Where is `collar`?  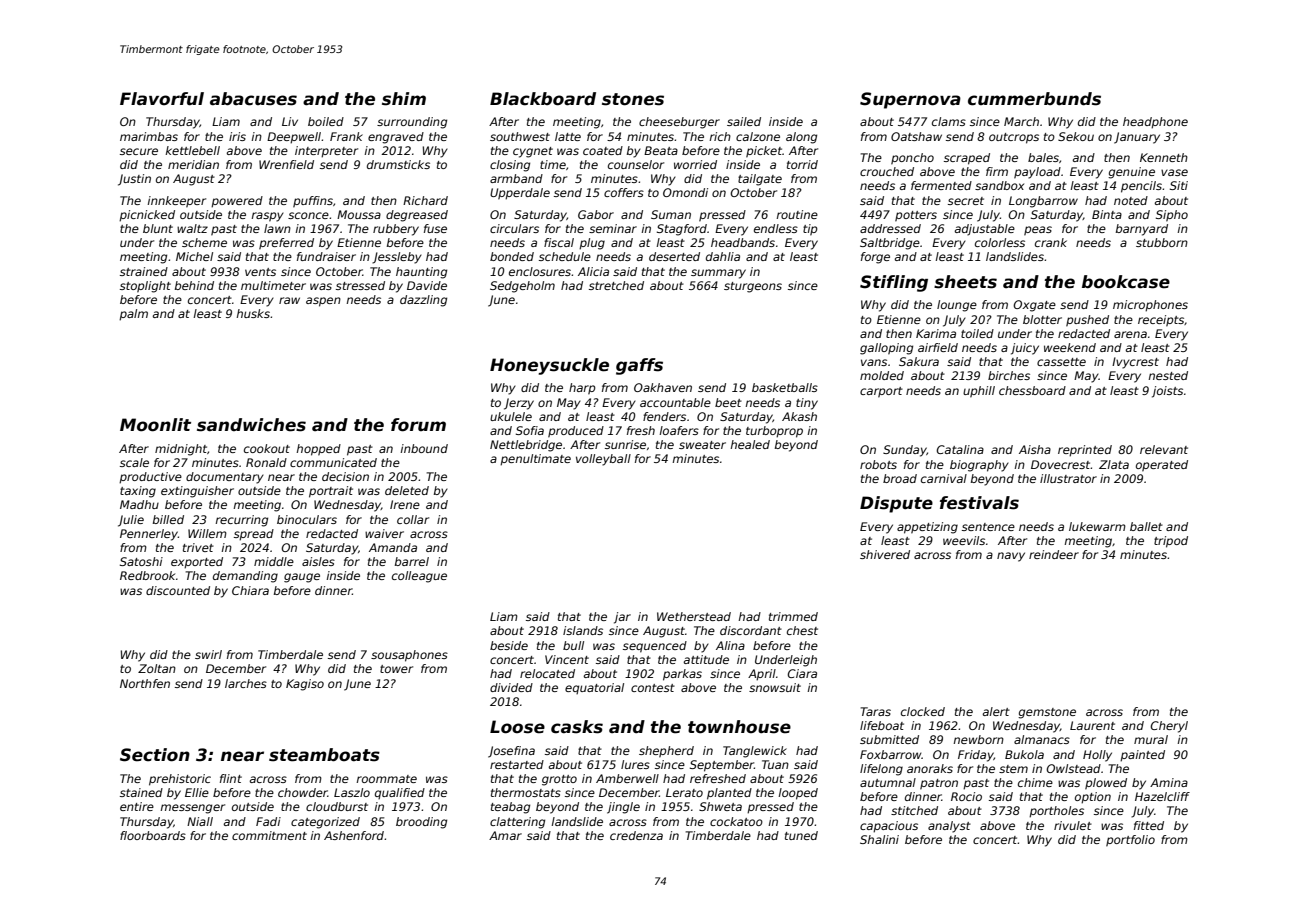
collar is located at coordinates (413, 519).
